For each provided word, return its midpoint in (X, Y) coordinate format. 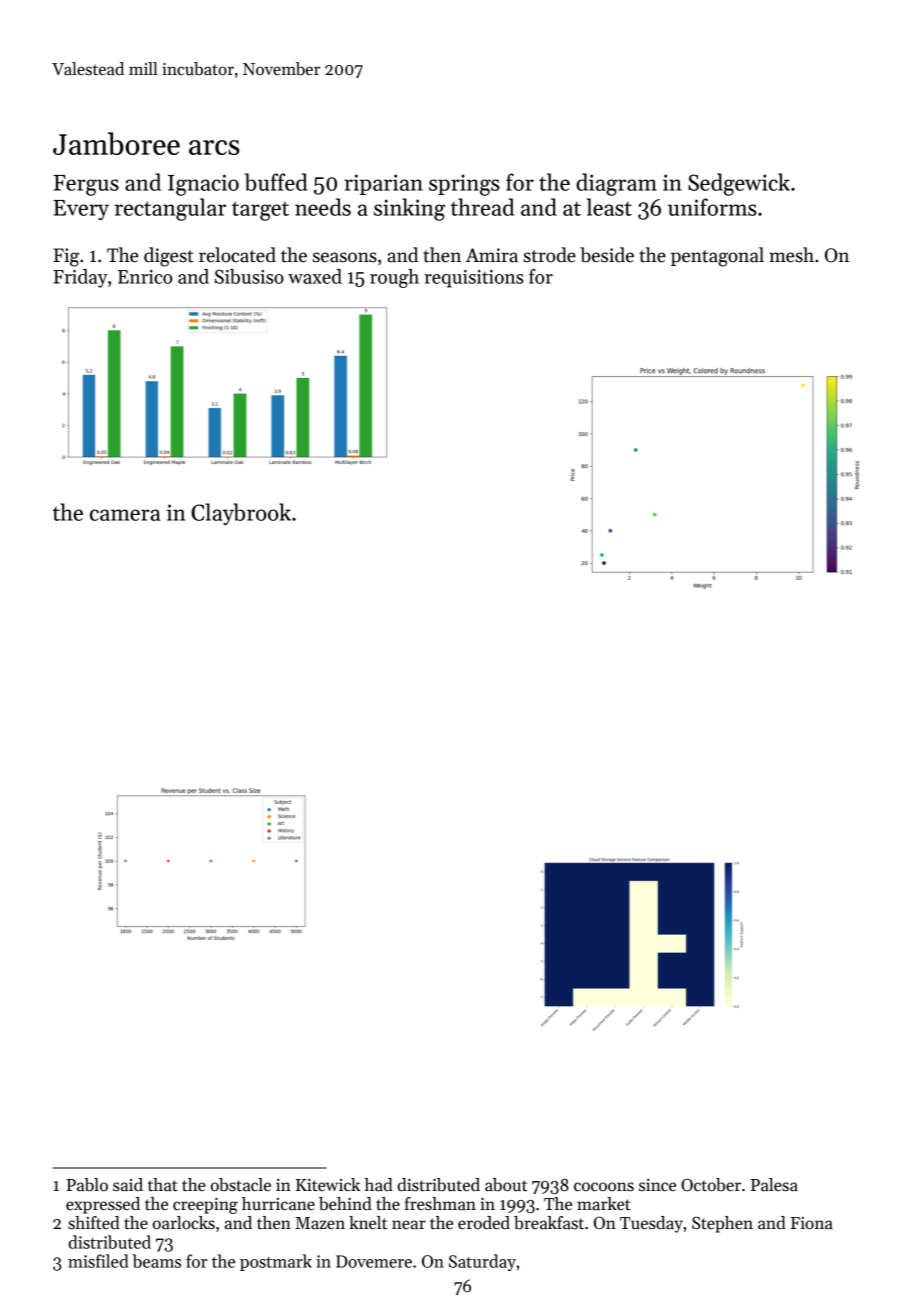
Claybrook (241, 514)
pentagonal (717, 257)
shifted (94, 1223)
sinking (409, 209)
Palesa (774, 1185)
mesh (791, 255)
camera (125, 515)
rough (394, 278)
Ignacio (203, 185)
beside (607, 255)
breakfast (549, 1223)
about (506, 1185)
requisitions (473, 279)
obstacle (241, 1185)
